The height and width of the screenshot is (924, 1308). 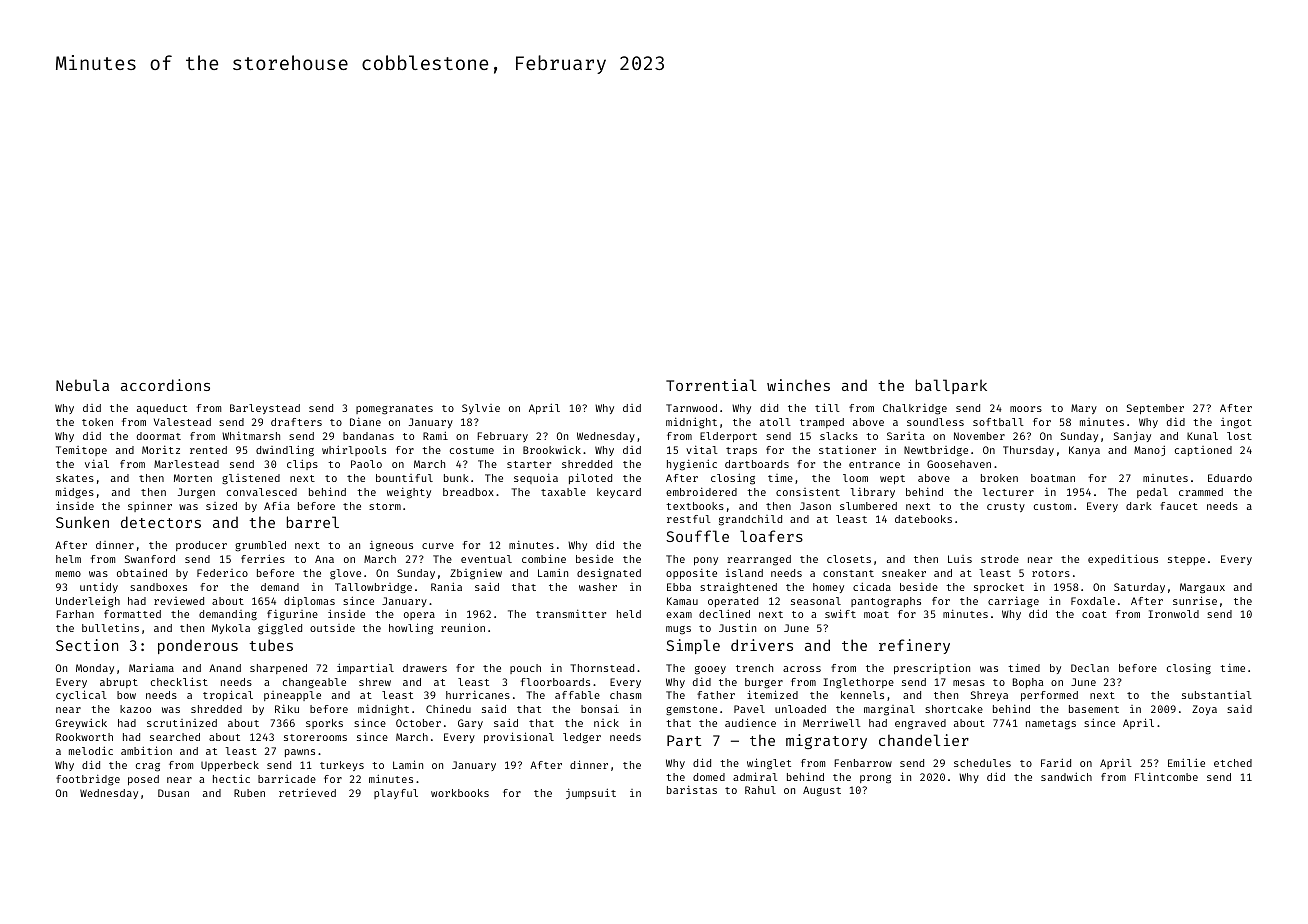 I want to click on memo, so click(x=68, y=574).
